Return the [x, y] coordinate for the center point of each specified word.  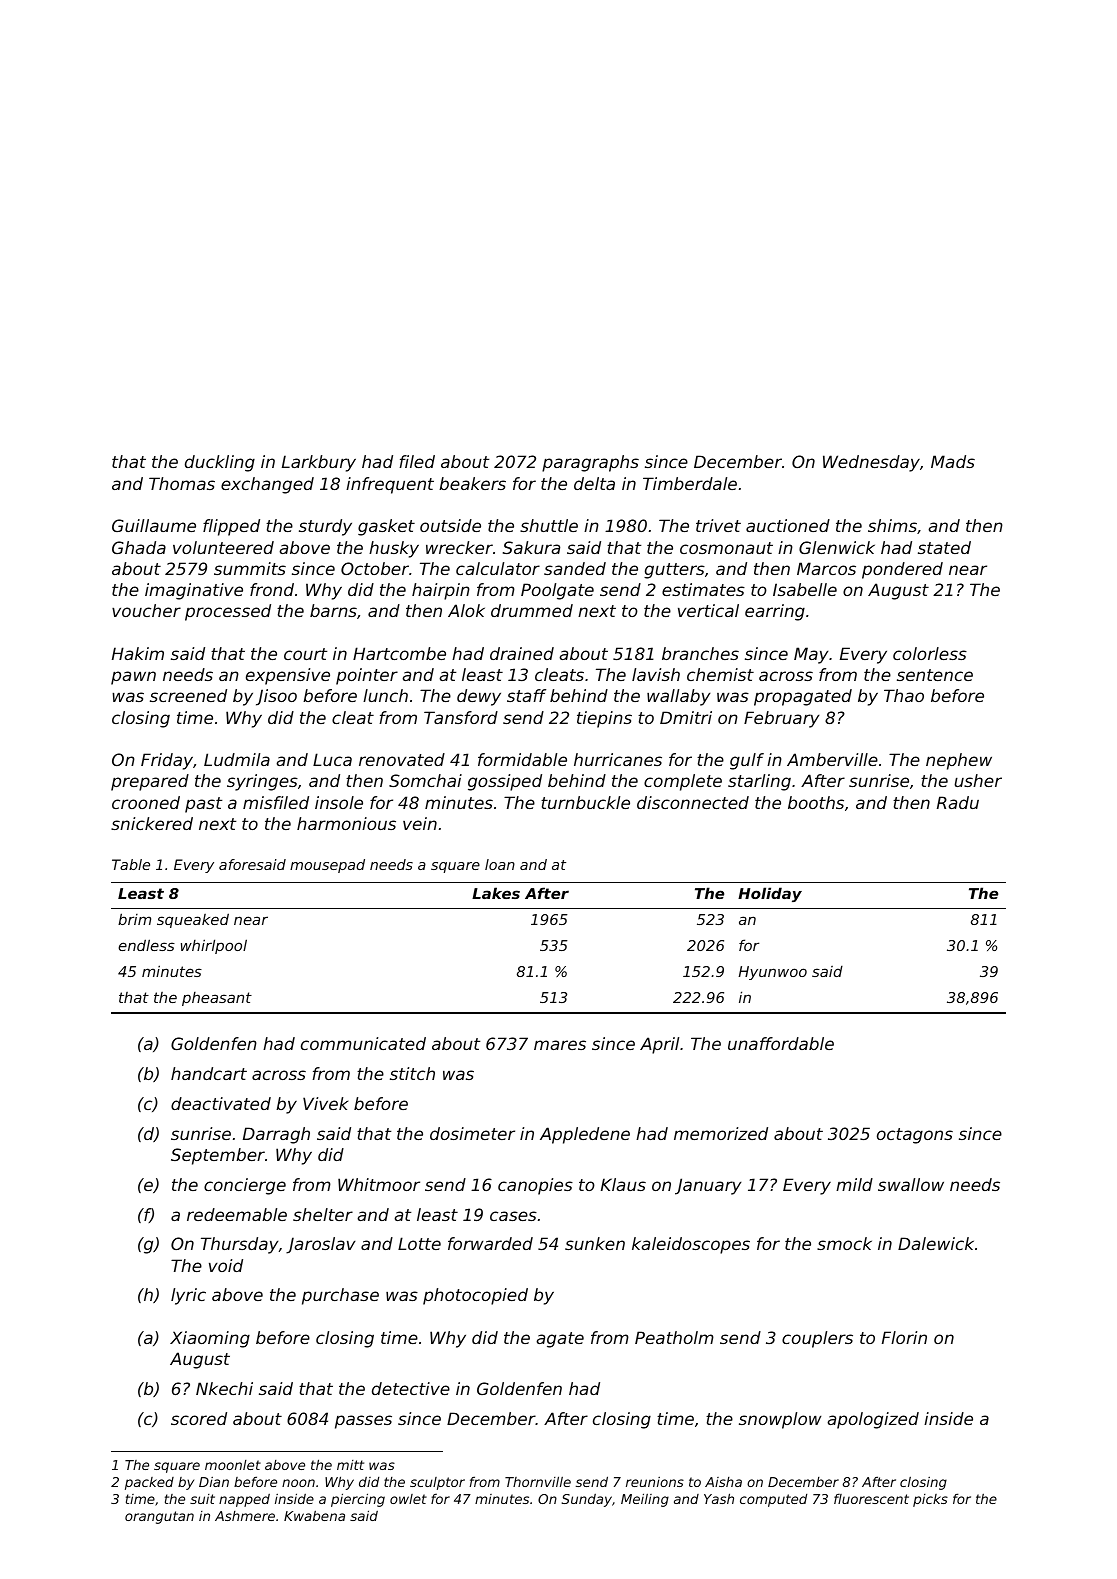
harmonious [346, 823]
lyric [188, 1296]
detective [411, 1388]
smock [844, 1243]
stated [944, 547]
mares [560, 1045]
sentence [935, 675]
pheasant [217, 999]
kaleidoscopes [691, 1245]
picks [930, 1500]
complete [683, 782]
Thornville [538, 1481]
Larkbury [319, 463]
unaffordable [781, 1043]
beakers [472, 483]
